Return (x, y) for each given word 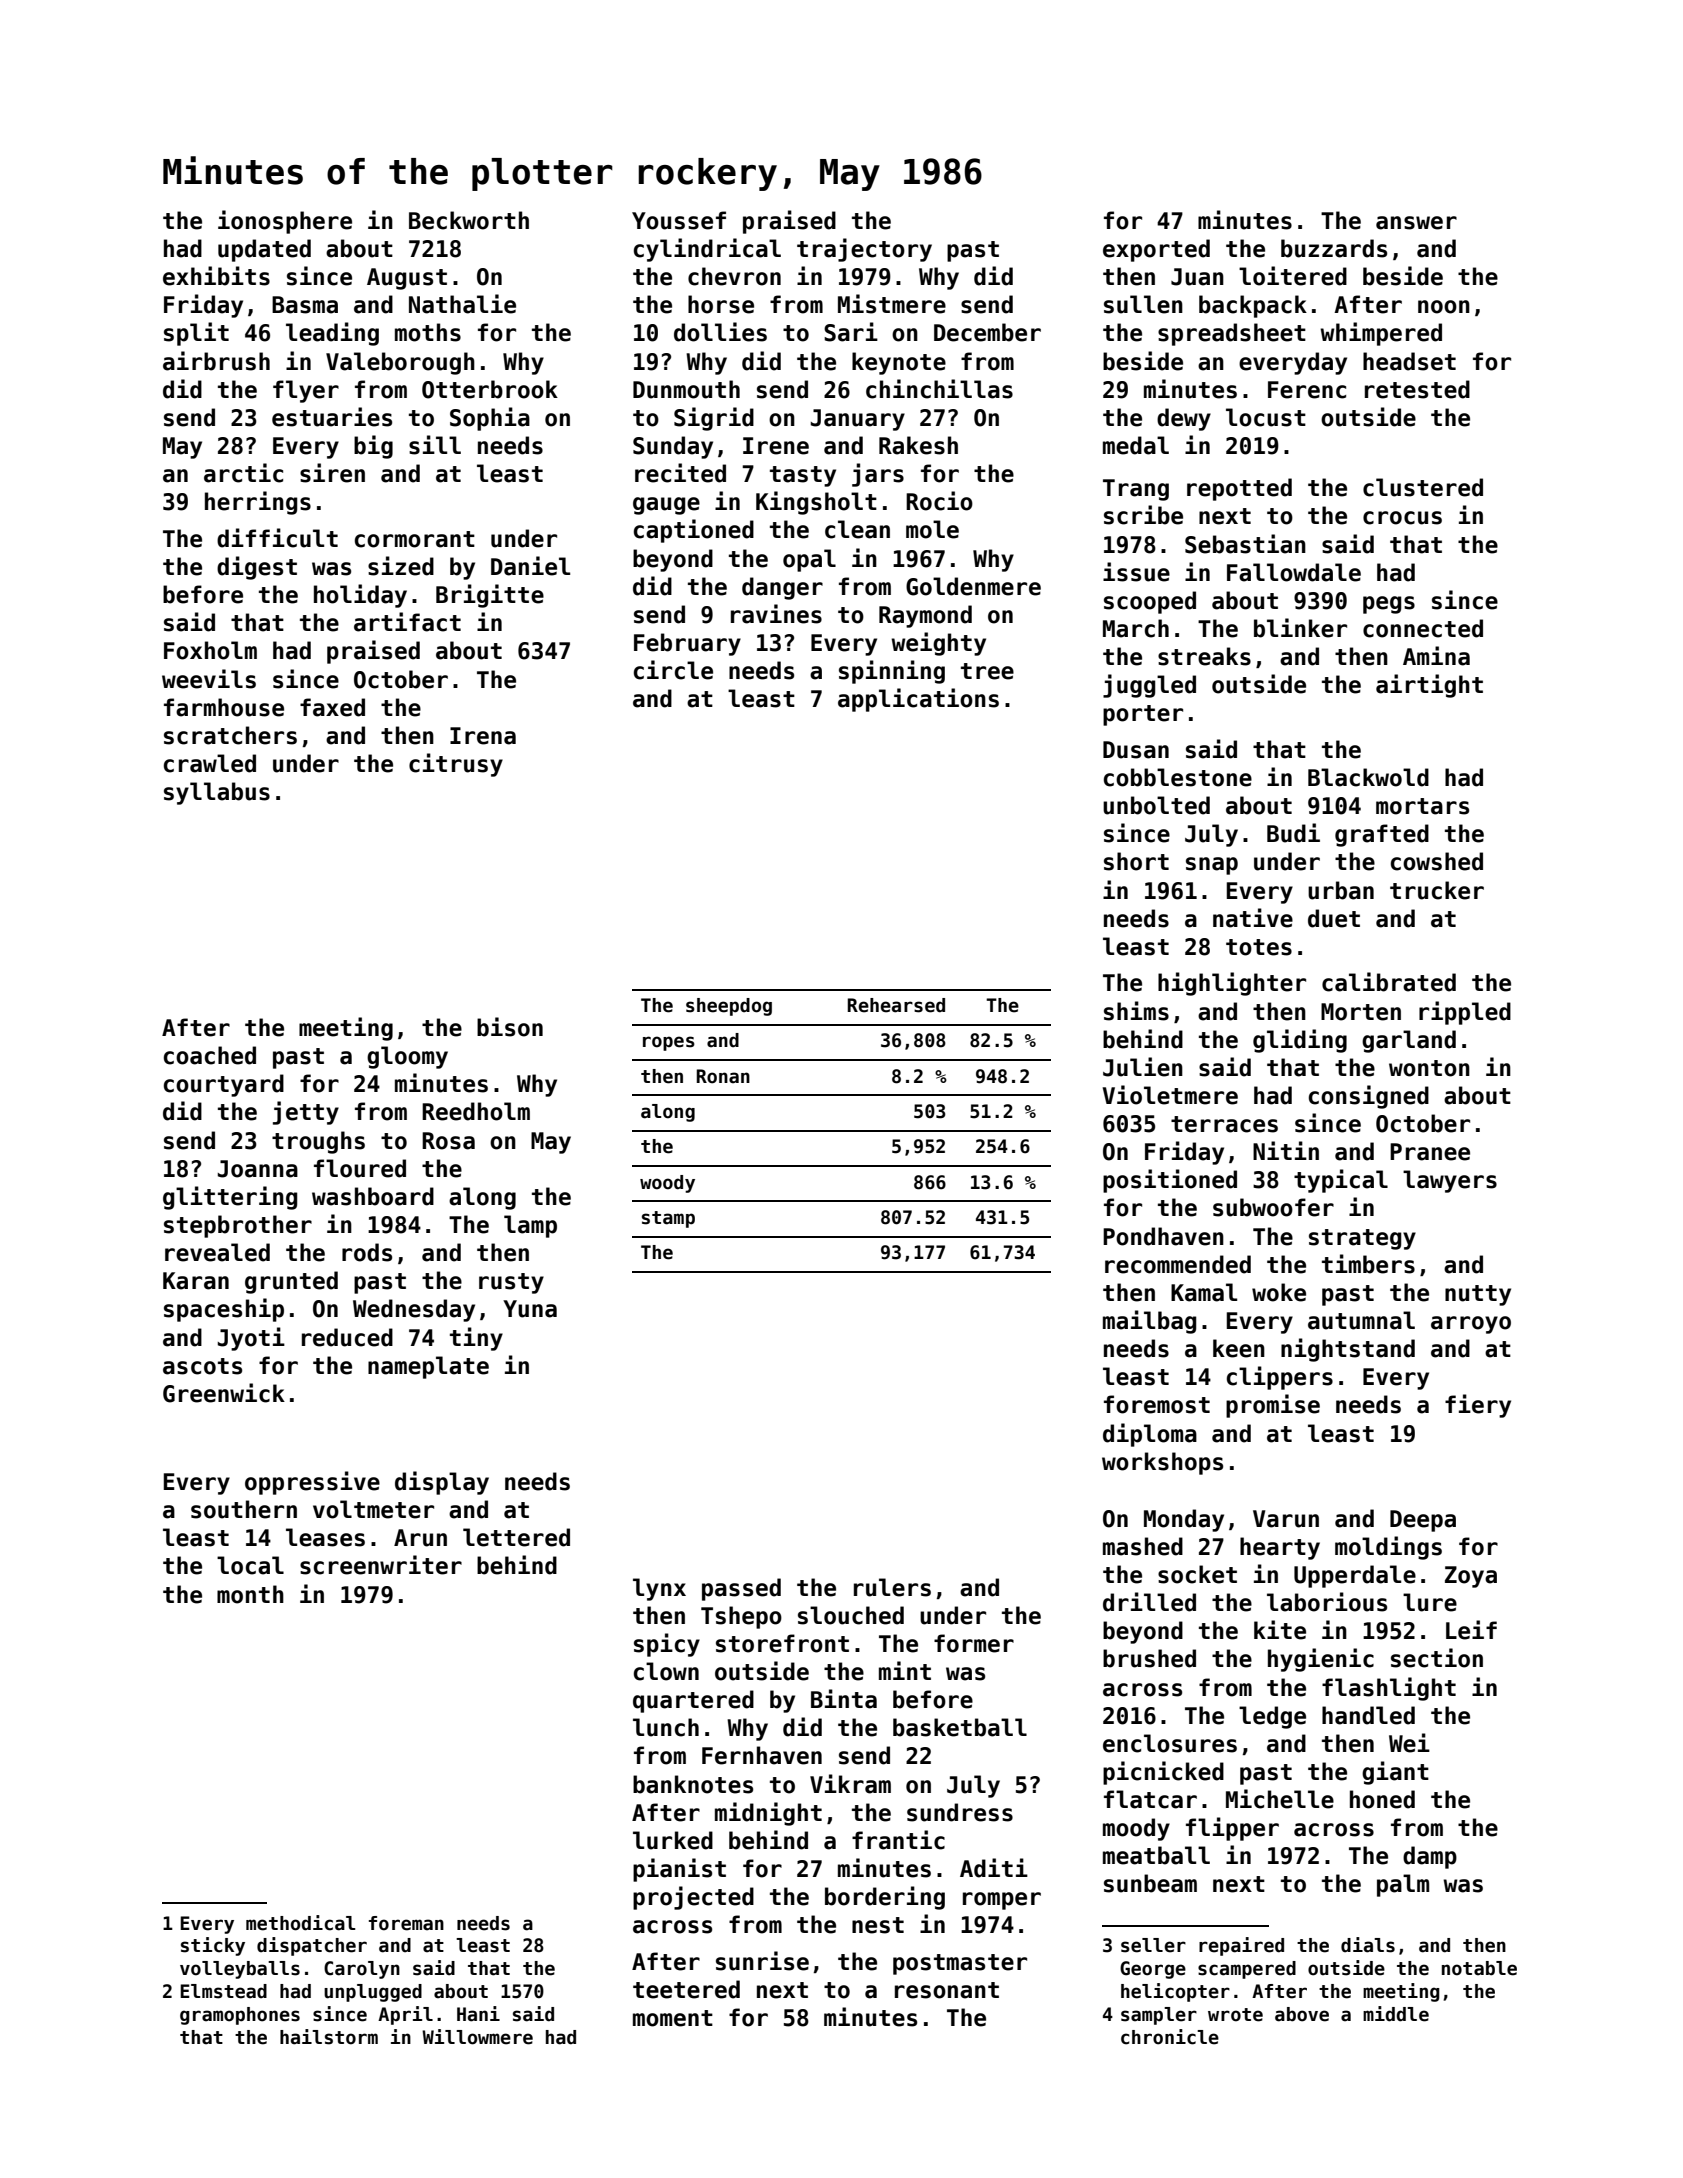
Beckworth (469, 220)
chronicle (1170, 2037)
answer (1416, 223)
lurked (673, 1840)
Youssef (679, 220)
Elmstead (223, 1991)
